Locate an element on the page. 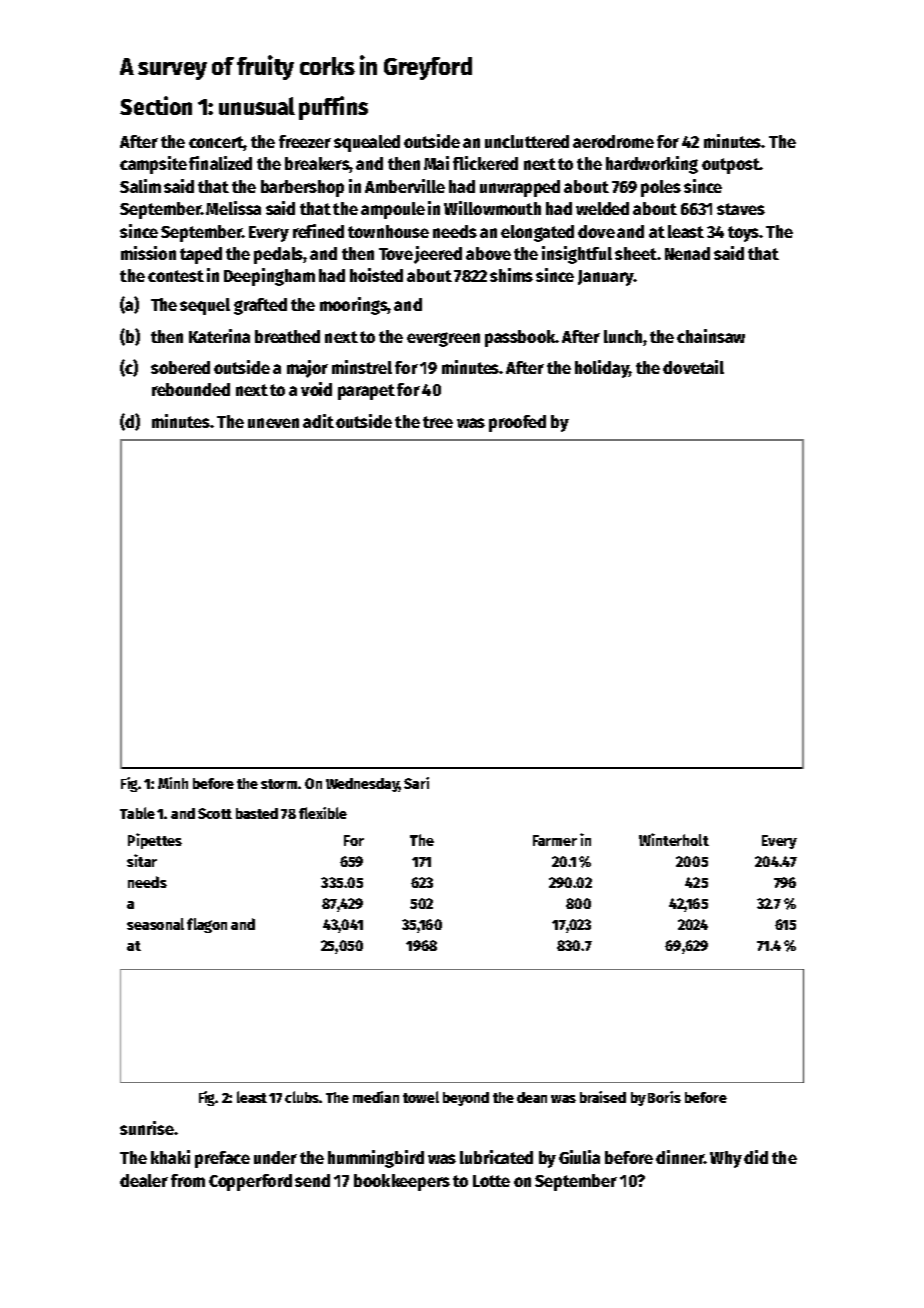  puffins is located at coordinates (333, 108).
